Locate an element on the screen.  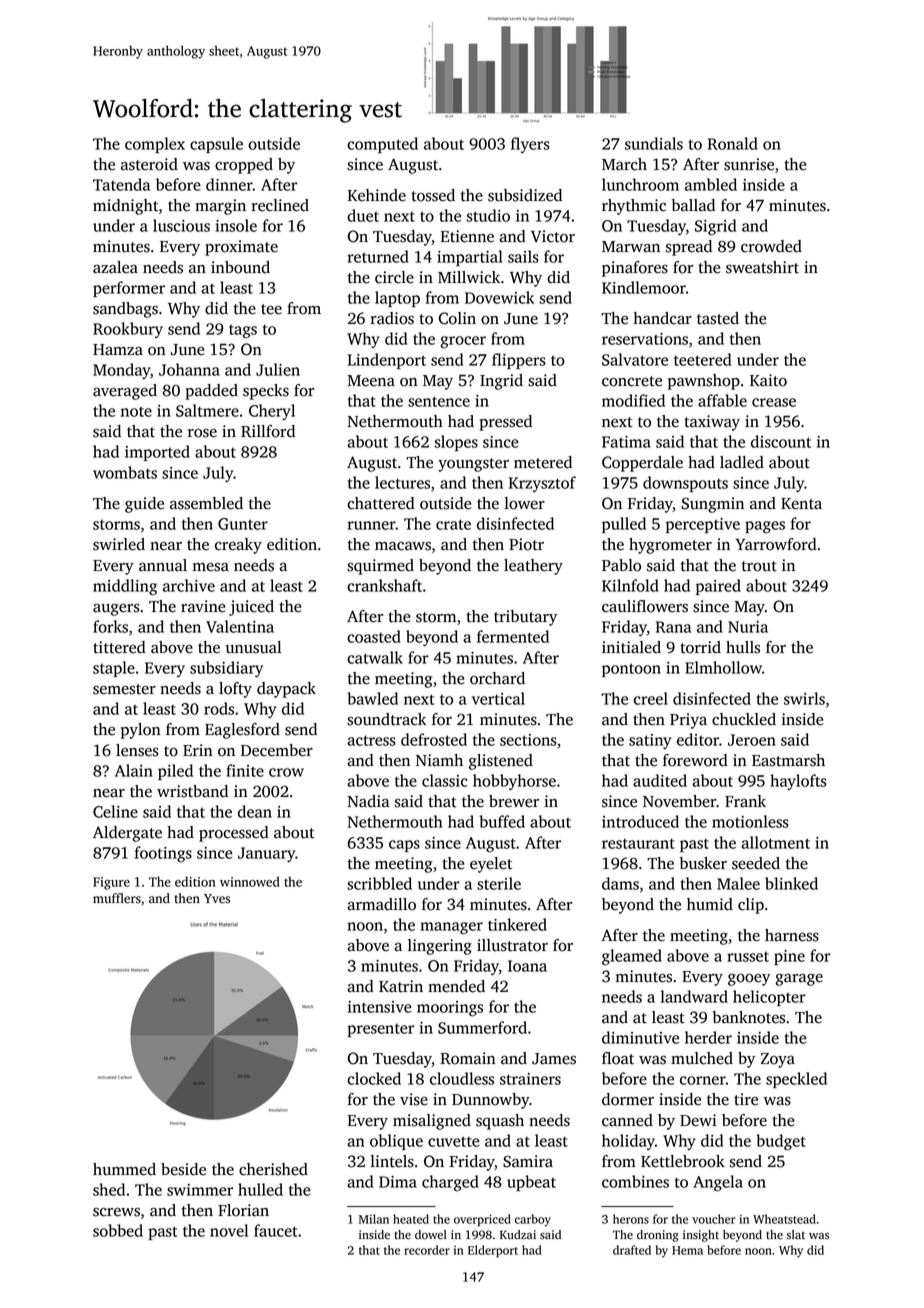
cropped is located at coordinates (244, 166).
